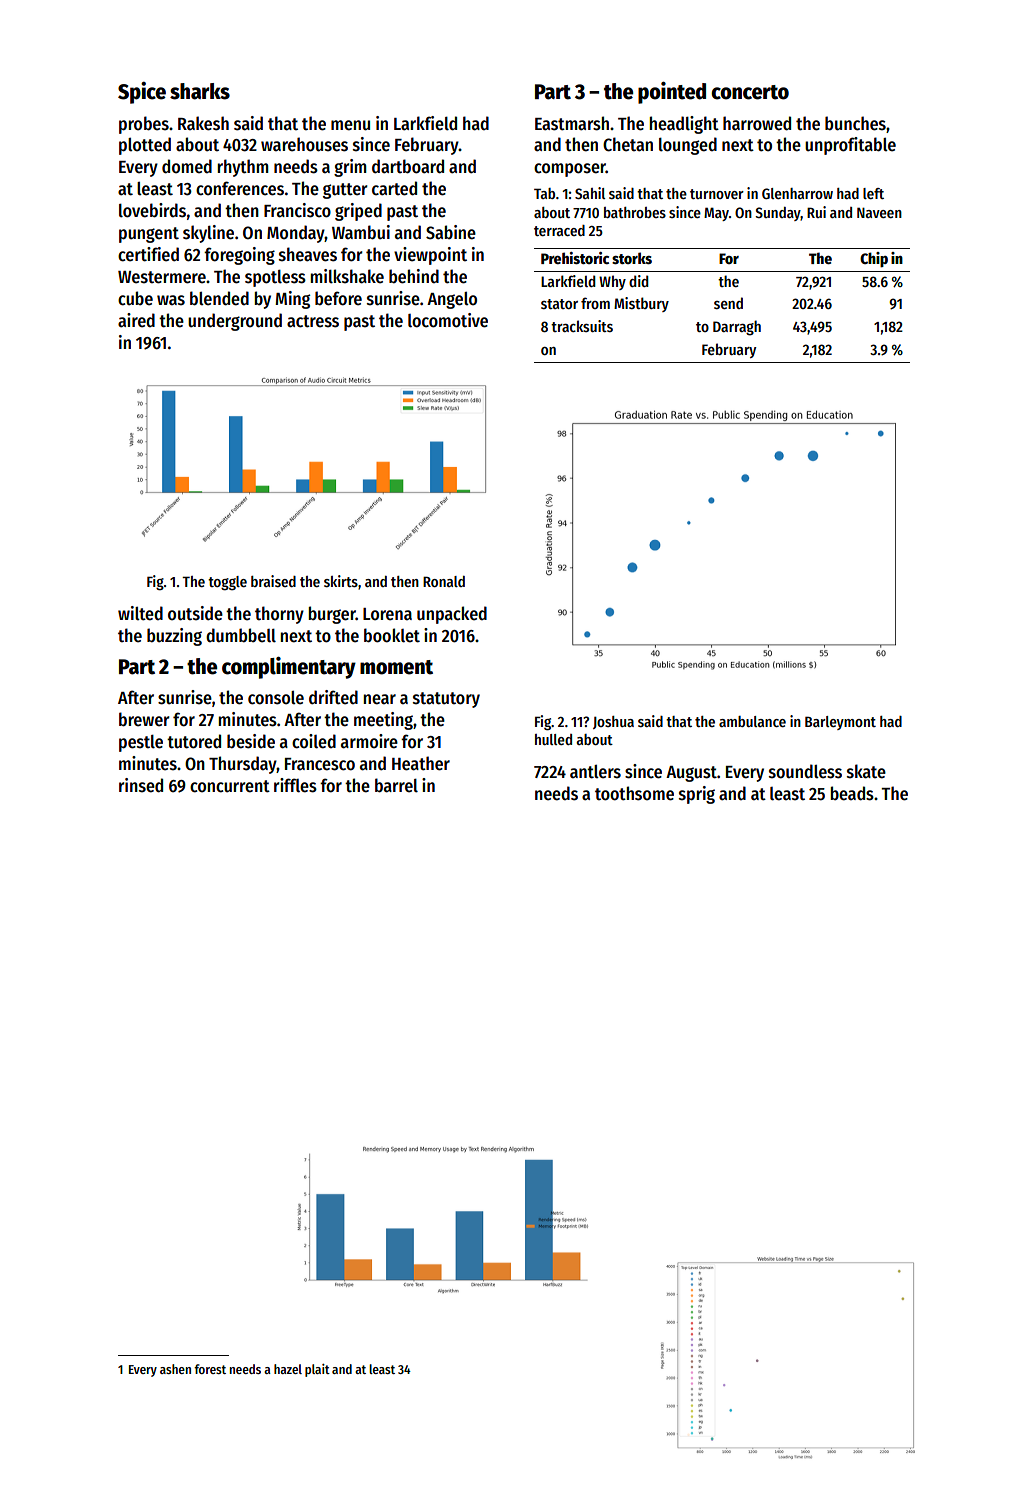  Describe the element at coordinates (288, 1369) in the image. I see `hazel` at that location.
